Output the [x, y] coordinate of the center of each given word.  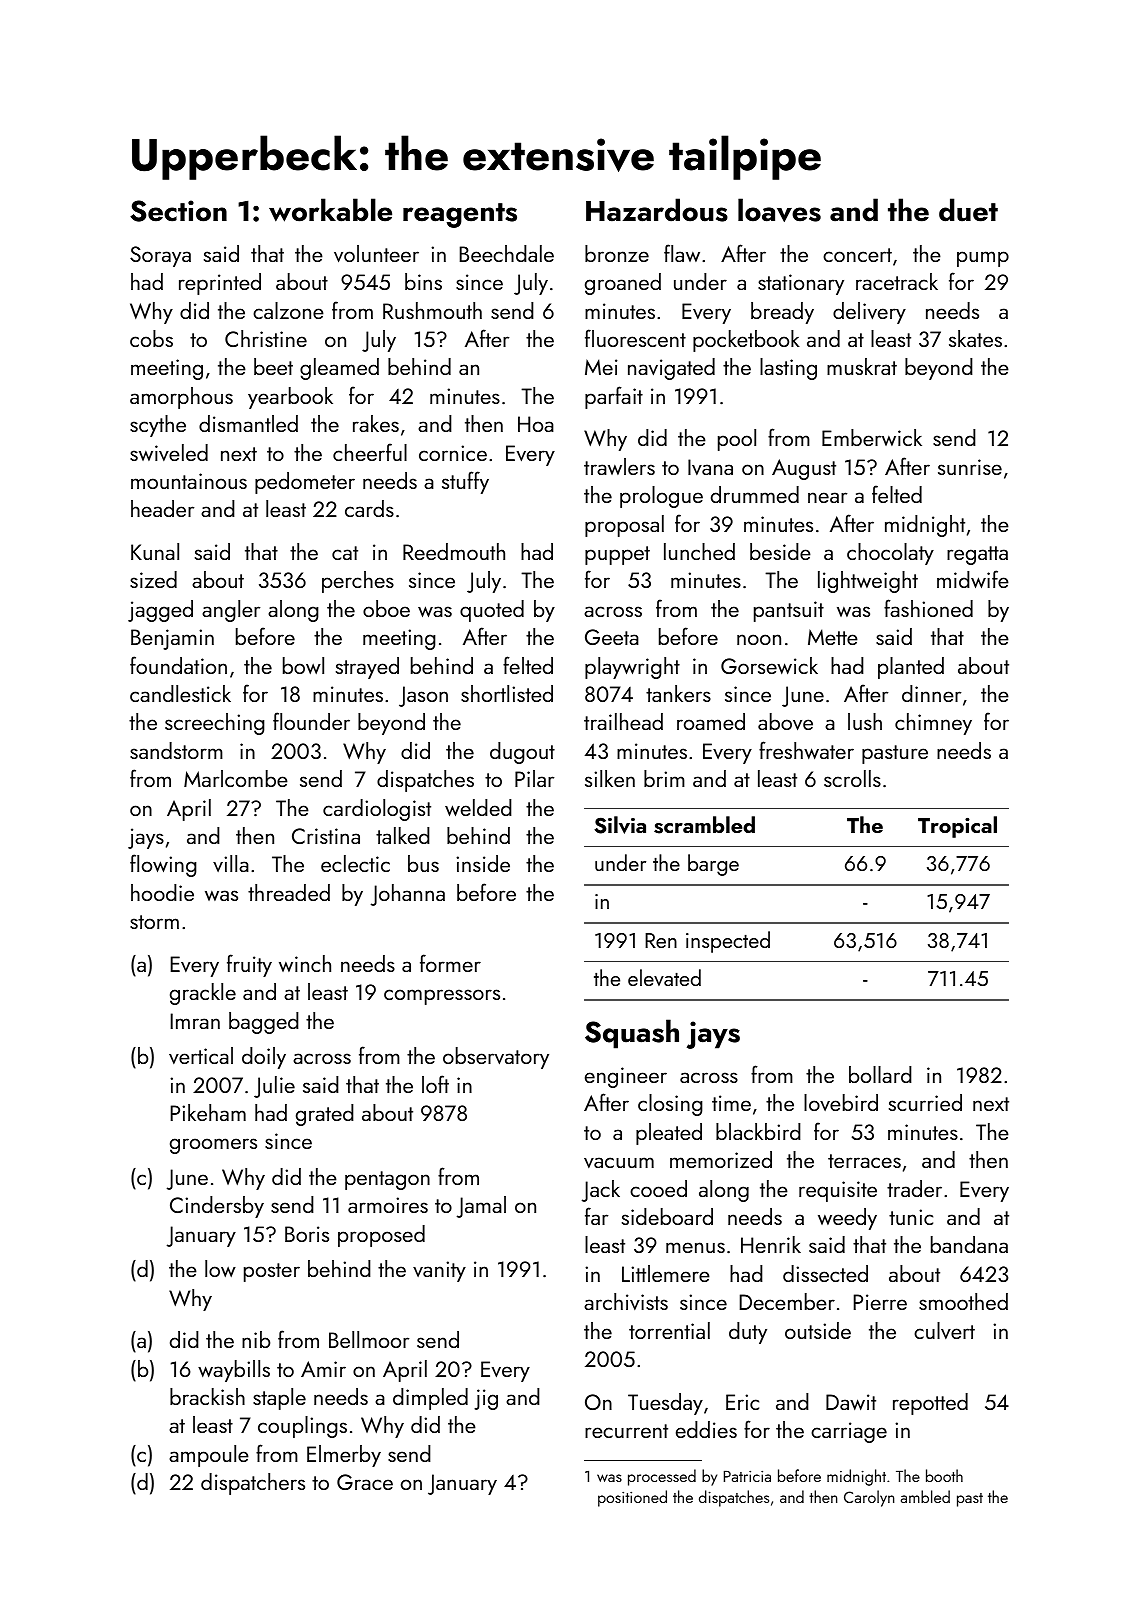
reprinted [220, 284]
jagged [160, 611]
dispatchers [253, 1484]
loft [435, 1084]
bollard [880, 1074]
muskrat [862, 366]
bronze [617, 253]
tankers [678, 693]
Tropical [957, 827]
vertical [201, 1055]
